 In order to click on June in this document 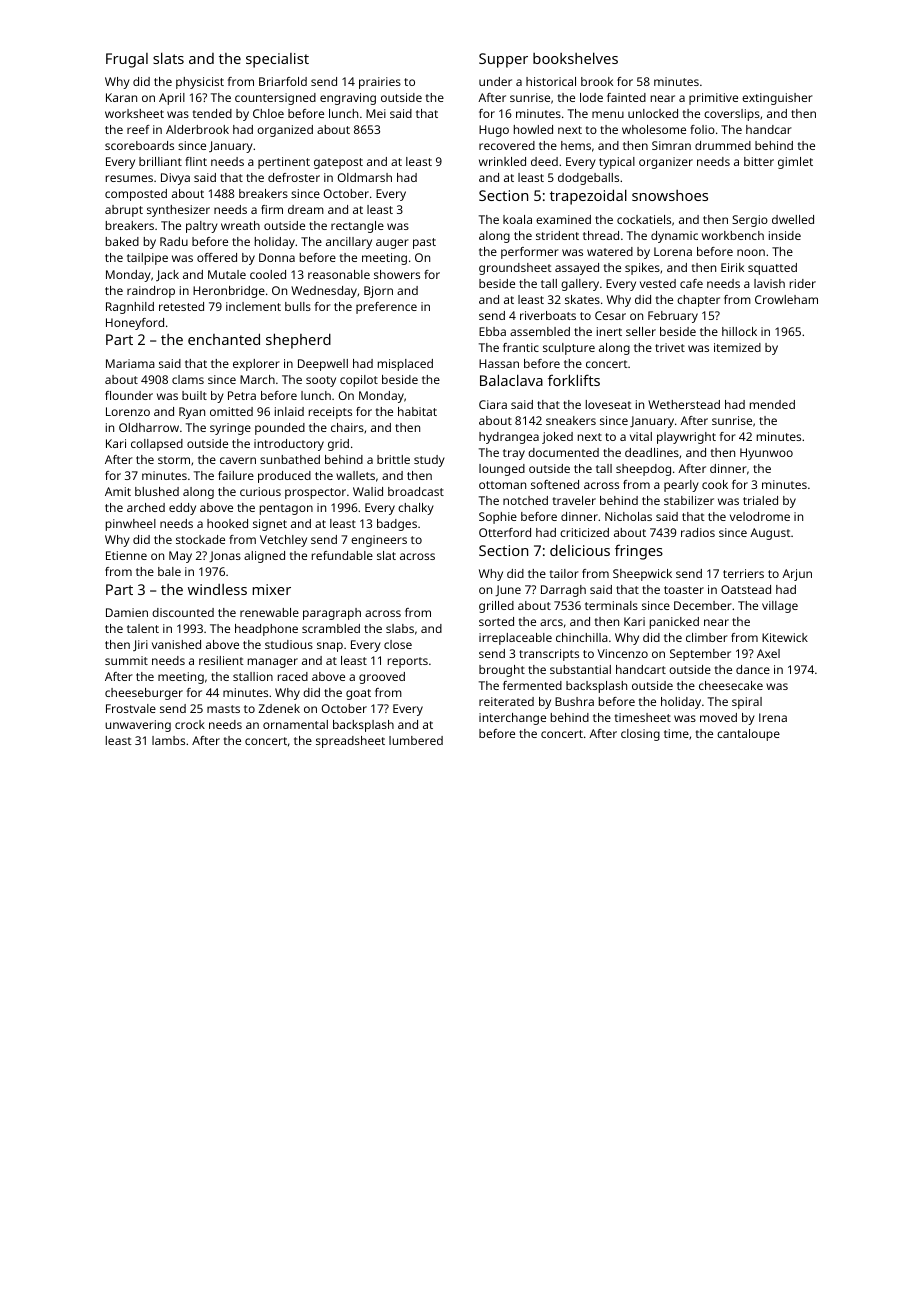, I will do `click(508, 591)`.
